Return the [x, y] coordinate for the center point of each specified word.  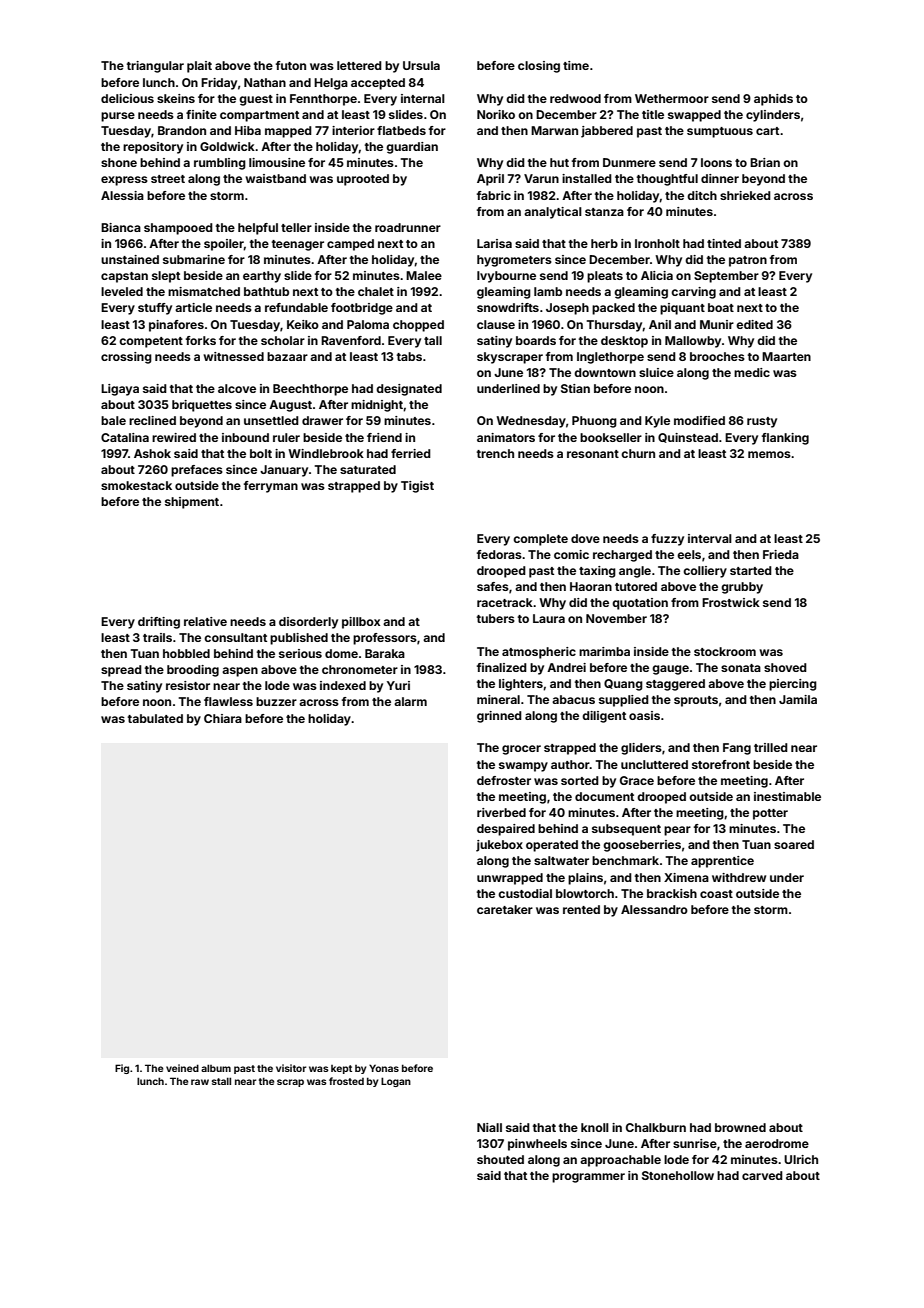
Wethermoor [672, 98]
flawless [228, 701]
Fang [737, 749]
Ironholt [657, 243]
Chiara [223, 718]
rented [581, 909]
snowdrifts [508, 307]
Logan [396, 1082]
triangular [155, 67]
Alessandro [654, 909]
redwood [575, 98]
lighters [521, 685]
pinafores [176, 326]
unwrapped [510, 879]
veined [182, 1068]
